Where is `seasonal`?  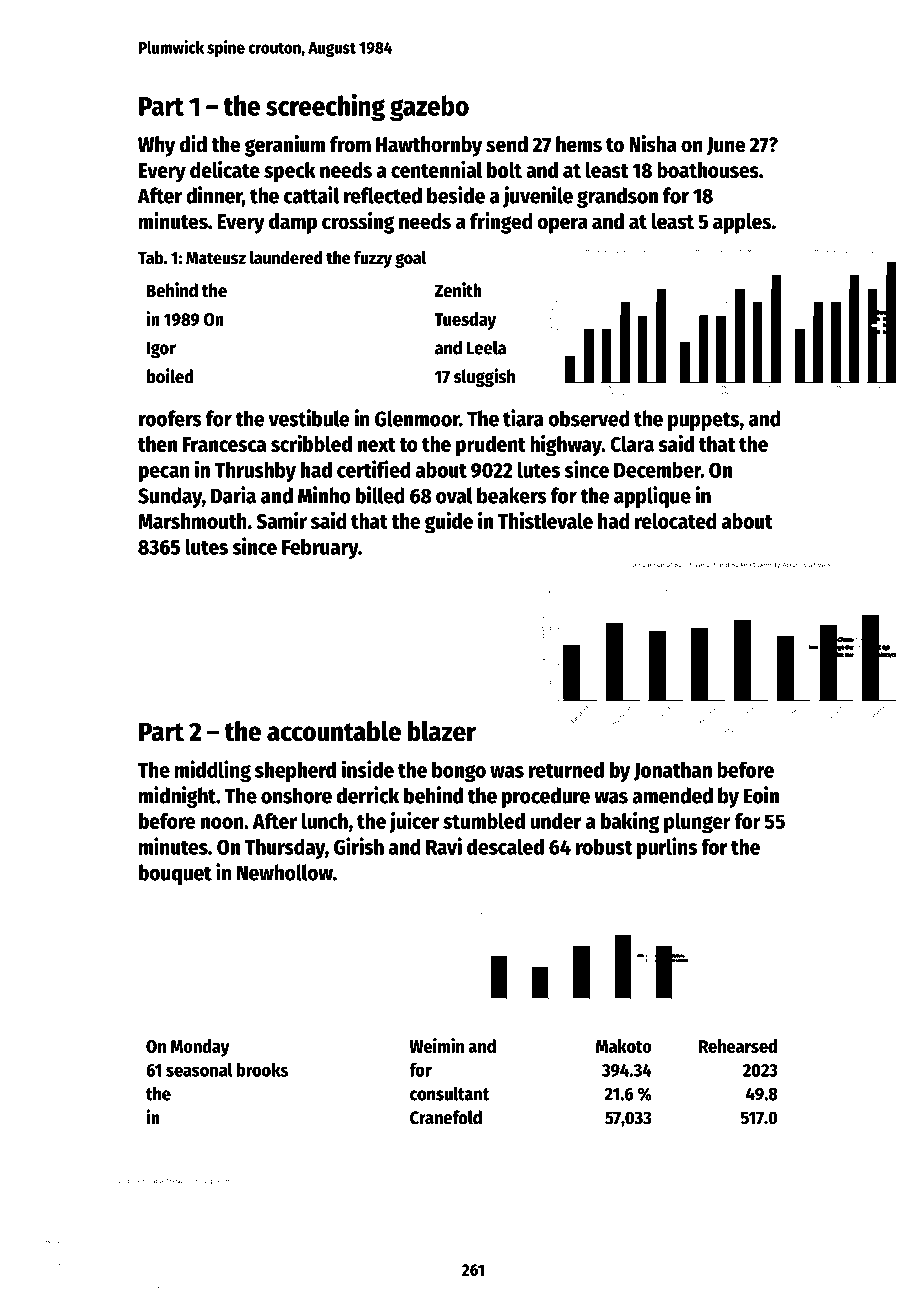
seasonal is located at coordinates (199, 1070).
